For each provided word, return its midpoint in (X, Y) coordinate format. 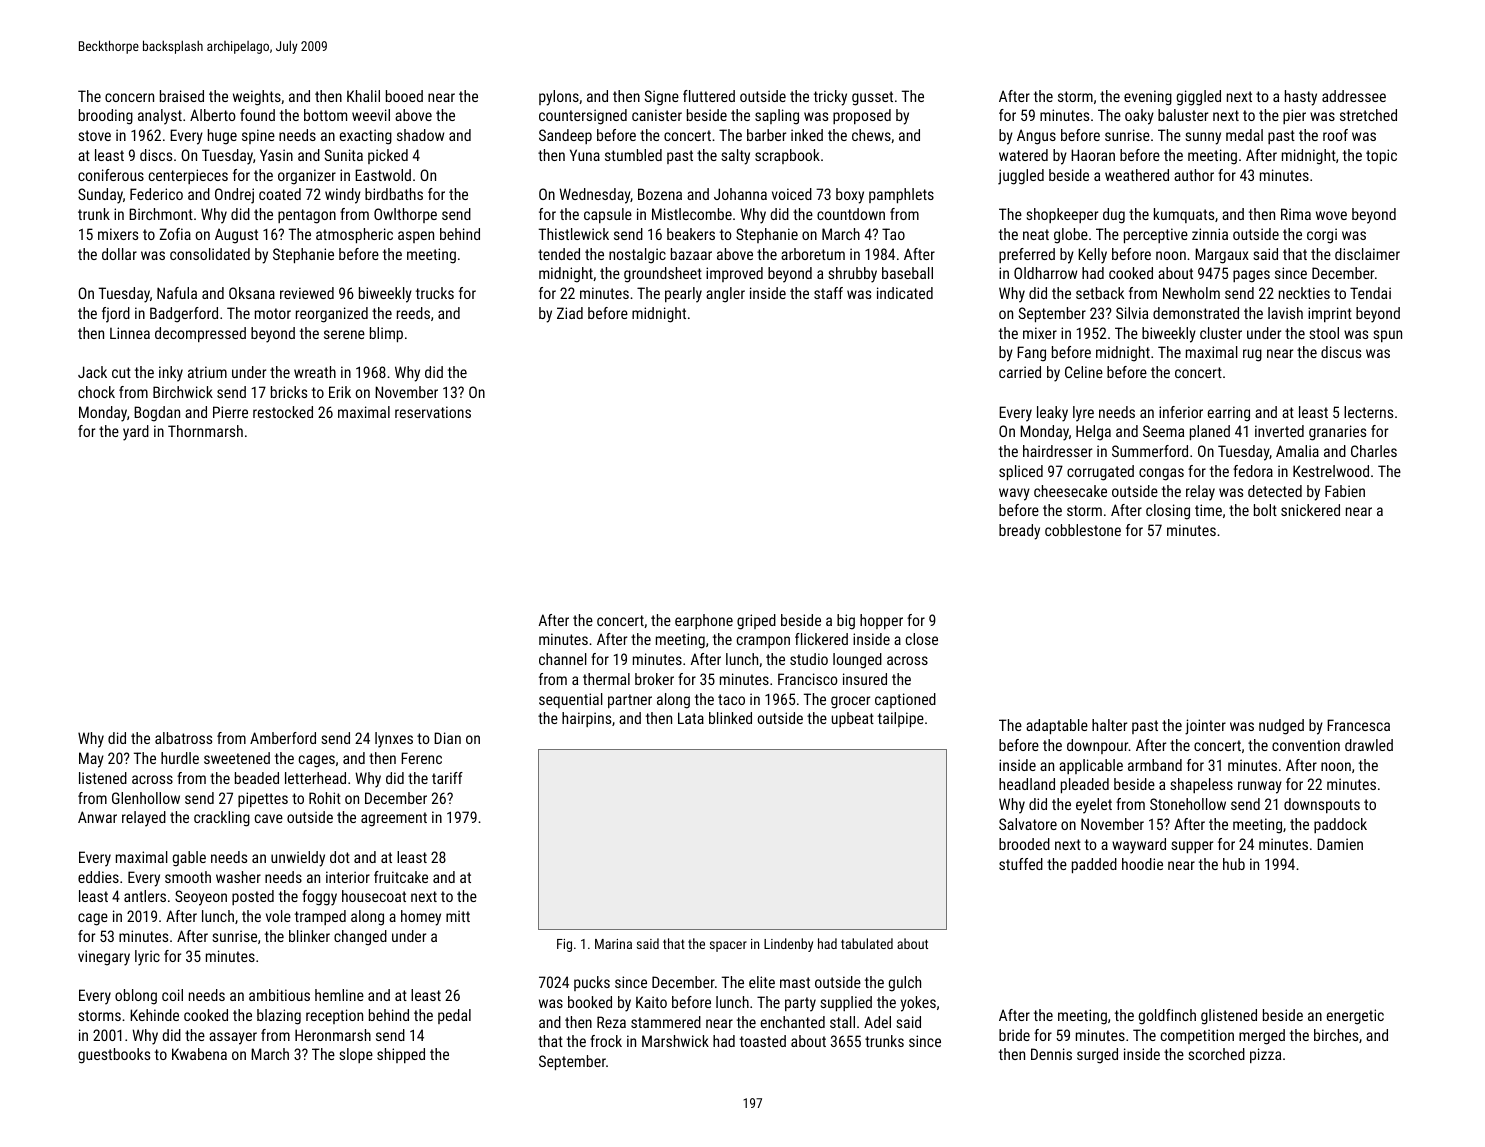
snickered (1310, 510)
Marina (613, 944)
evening (1148, 98)
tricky (830, 98)
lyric (147, 958)
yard (136, 433)
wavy (1014, 494)
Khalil (363, 96)
